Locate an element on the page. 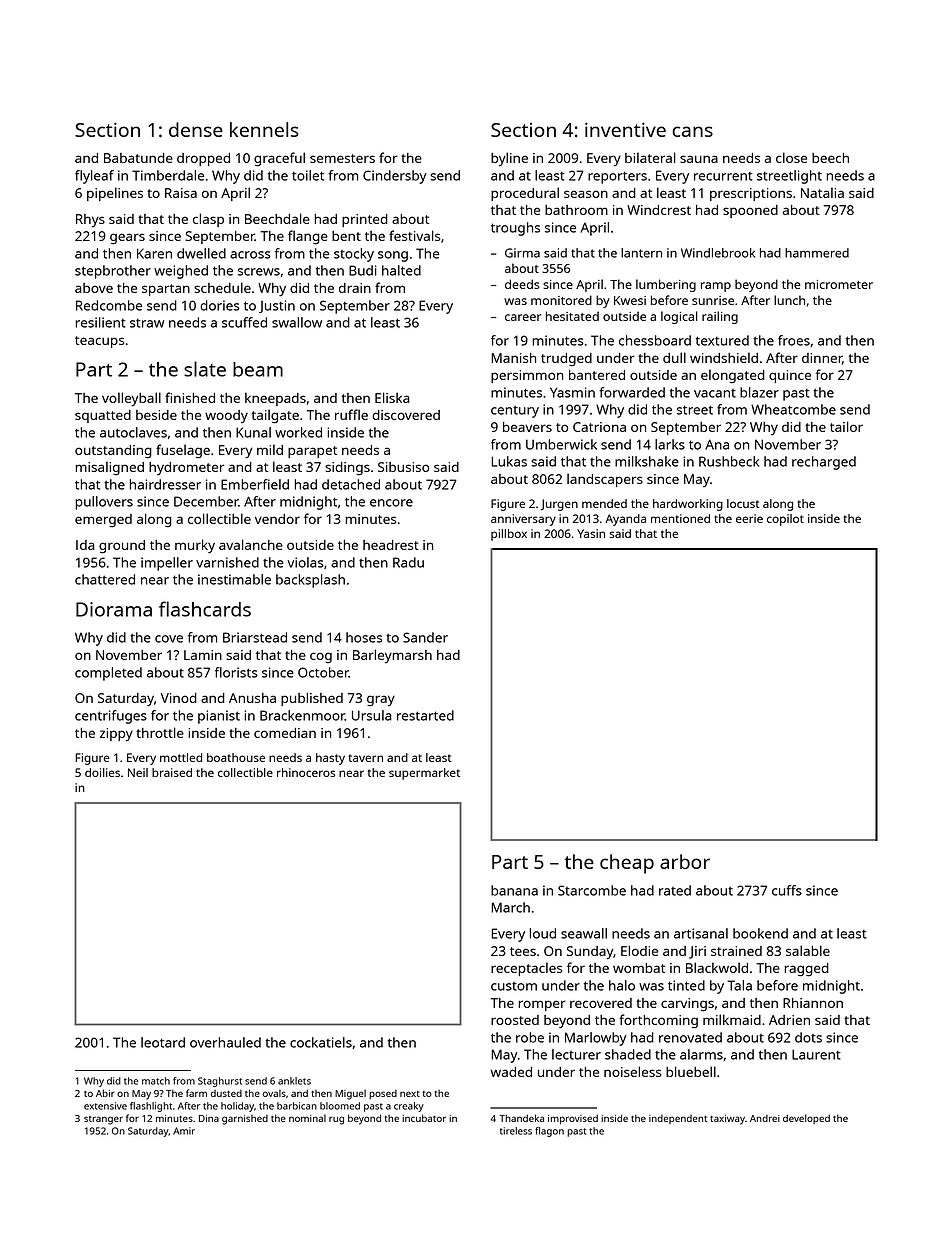 Image resolution: width=952 pixels, height=1233 pixels. cockatiels is located at coordinates (321, 1042).
